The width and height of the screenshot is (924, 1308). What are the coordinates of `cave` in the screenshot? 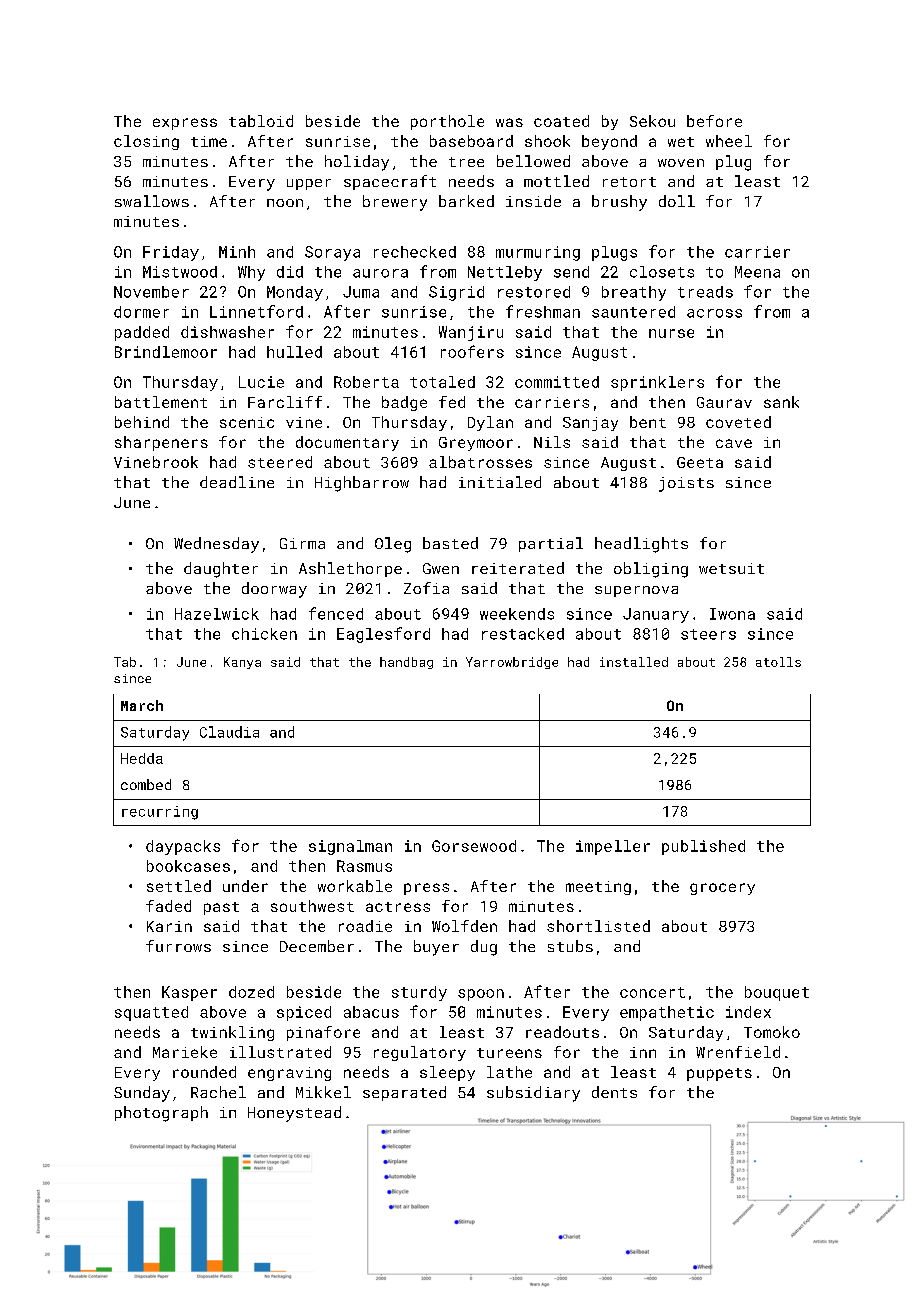 It's located at (734, 443).
